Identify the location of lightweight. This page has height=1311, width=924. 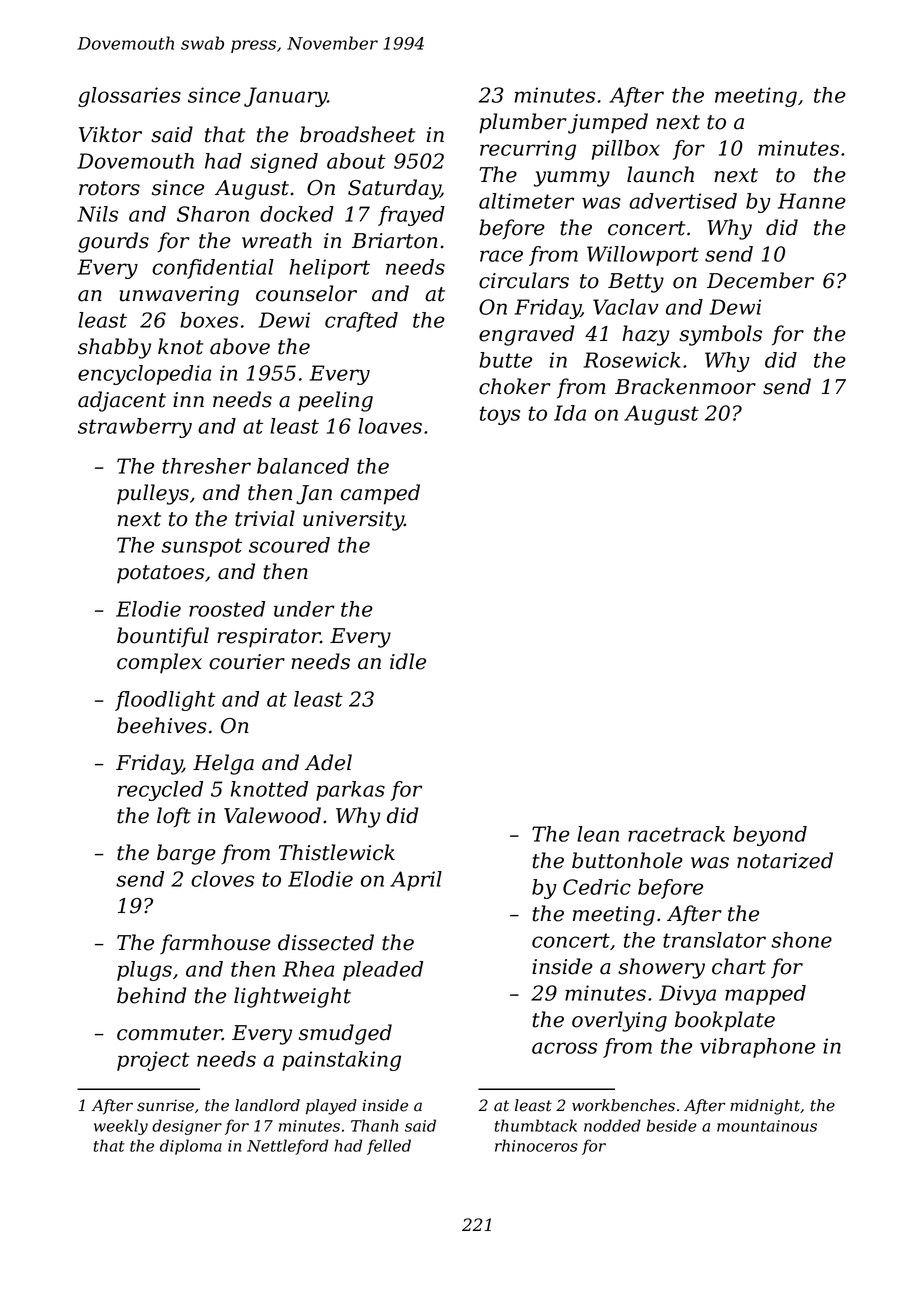
(292, 997).
